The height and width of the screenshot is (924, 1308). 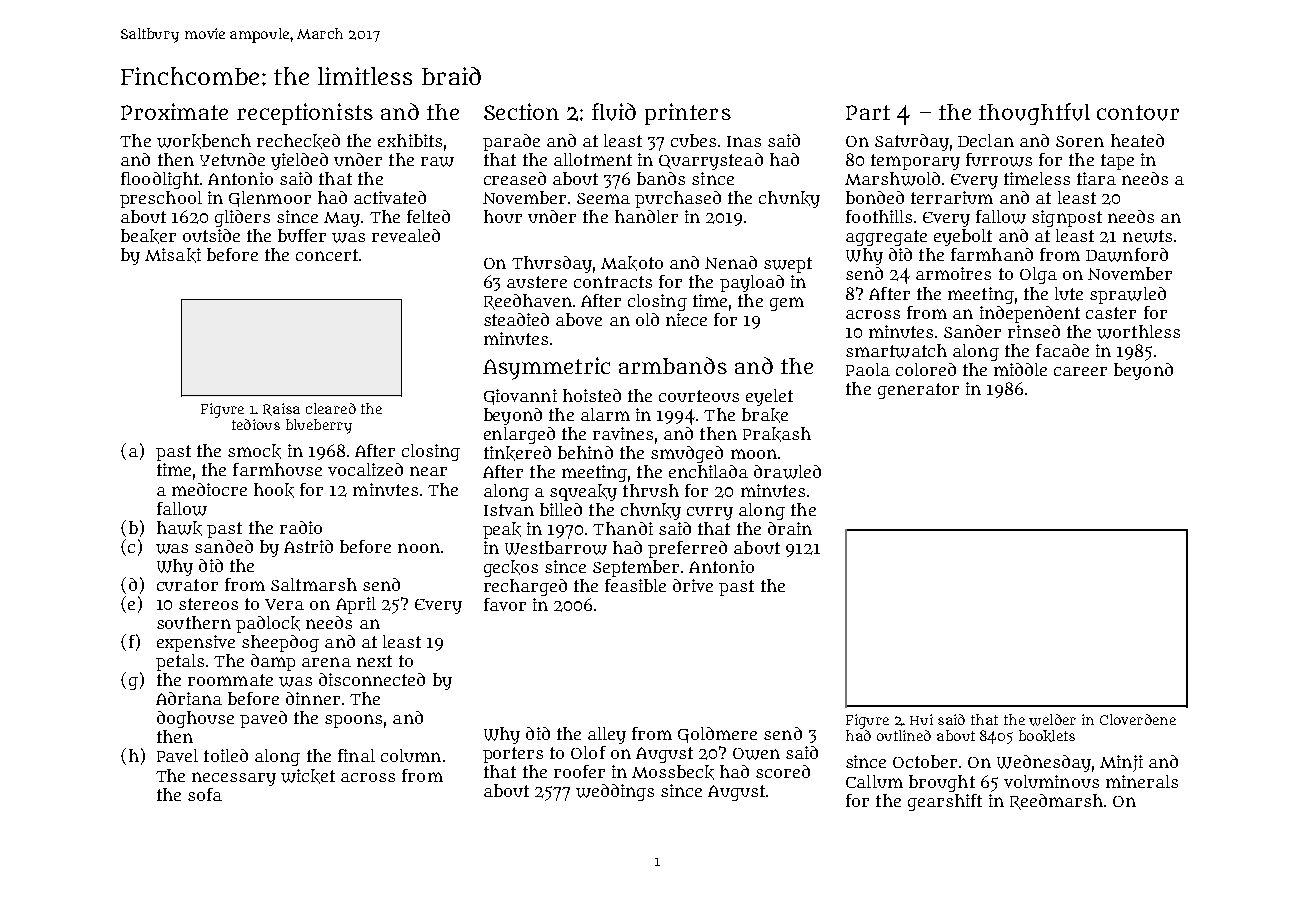 What do you see at coordinates (174, 111) in the screenshot?
I see `Proximate` at bounding box center [174, 111].
